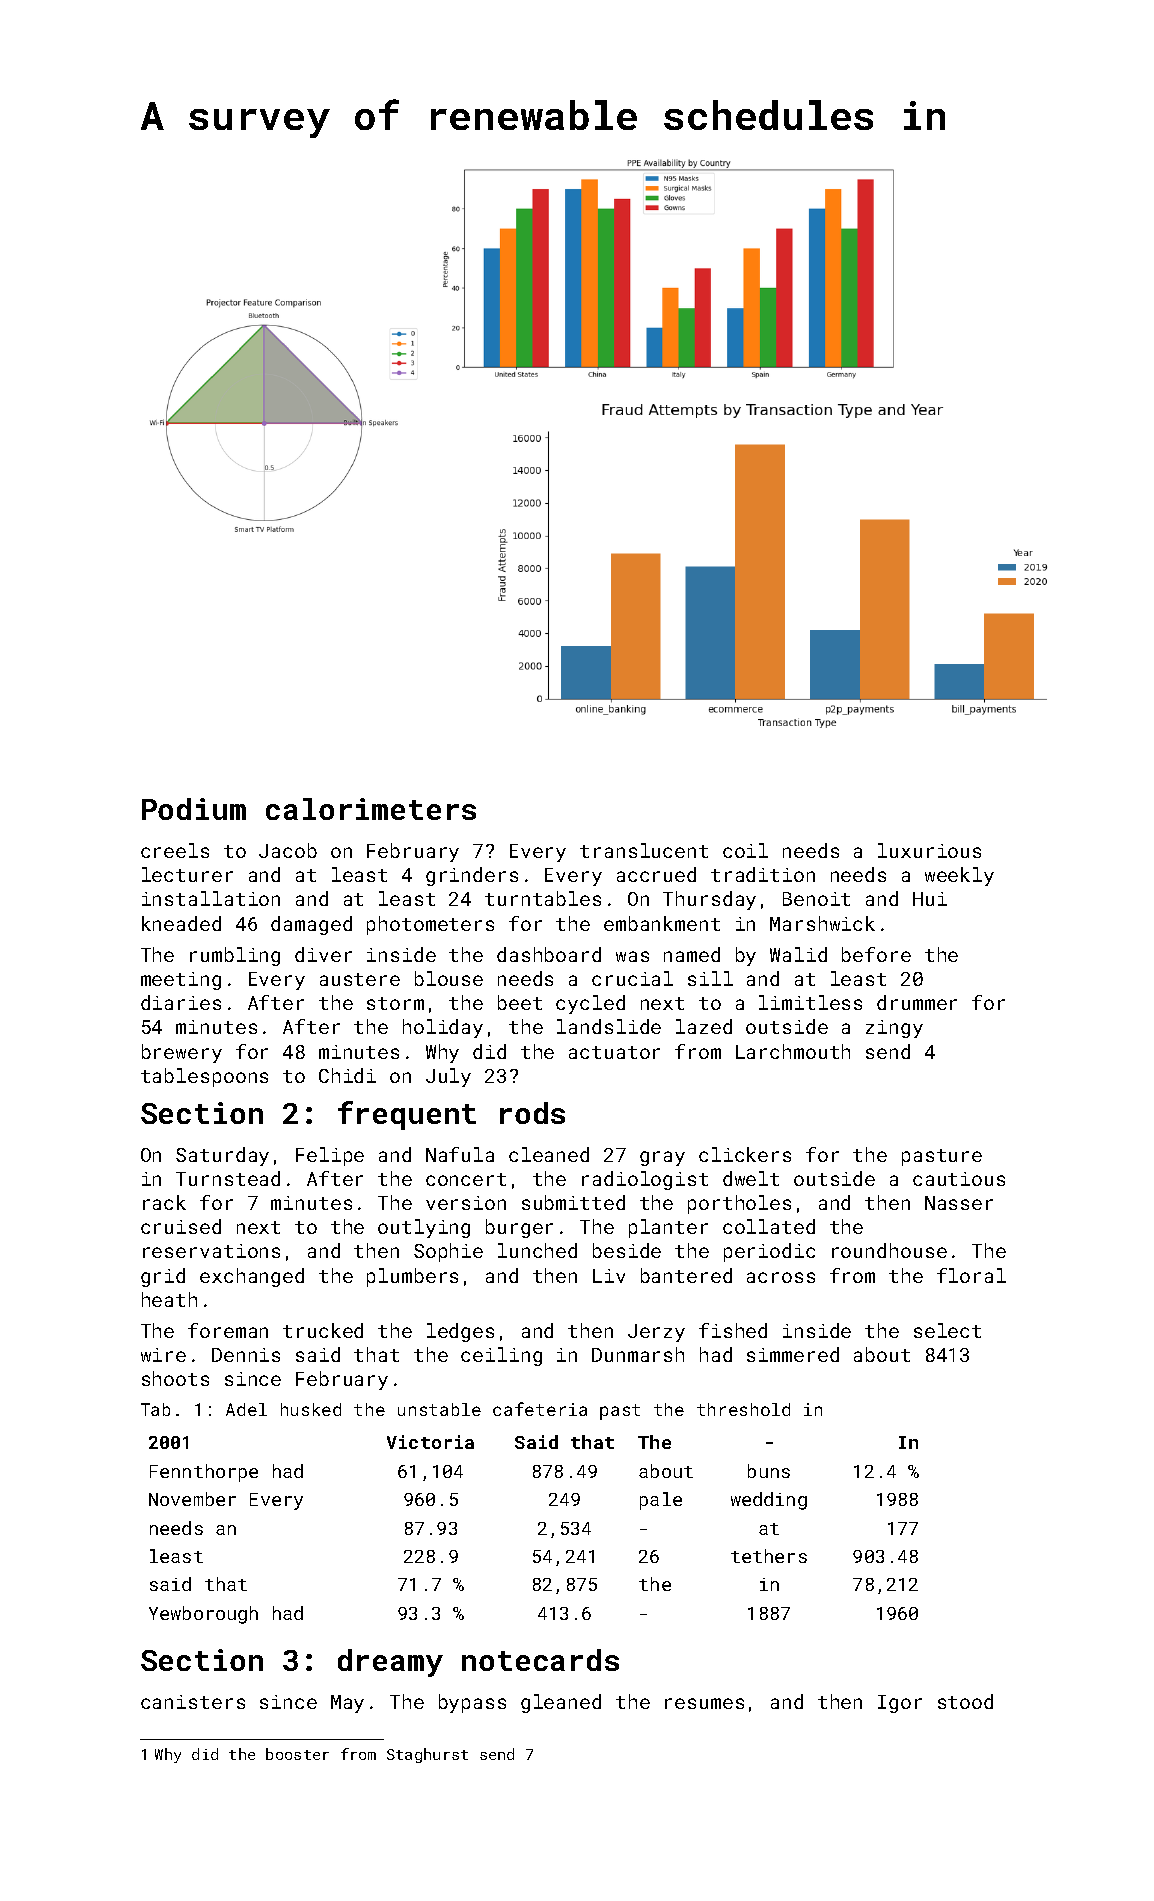 The height and width of the image is (1901, 1154). What do you see at coordinates (929, 850) in the image?
I see `luxurious` at bounding box center [929, 850].
